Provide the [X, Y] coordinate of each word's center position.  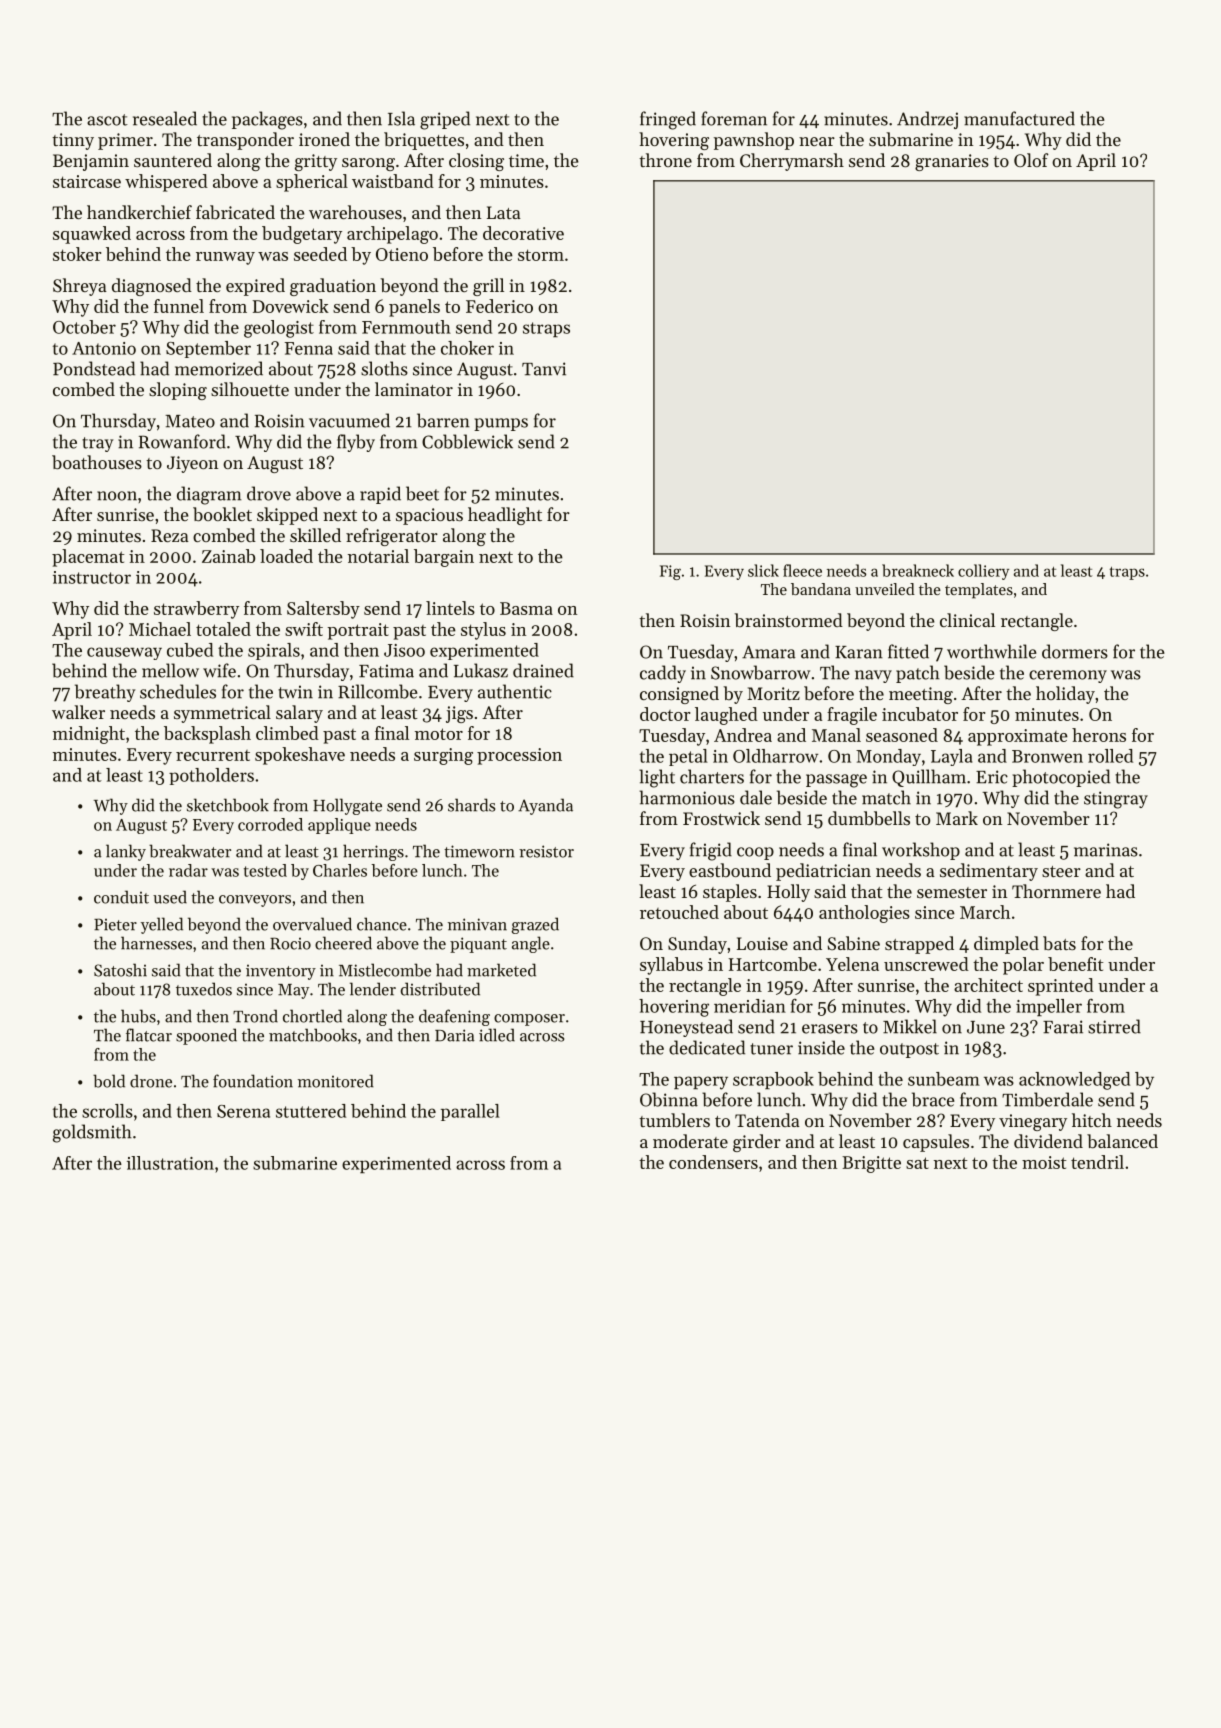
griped [445, 120]
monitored [336, 1081]
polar [1023, 966]
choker [467, 348]
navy [873, 676]
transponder [245, 141]
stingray [1116, 800]
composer [529, 1020]
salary [299, 714]
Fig [670, 572]
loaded [286, 556]
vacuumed [349, 420]
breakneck [918, 570]
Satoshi [120, 970]
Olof [1031, 160]
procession [519, 756]
